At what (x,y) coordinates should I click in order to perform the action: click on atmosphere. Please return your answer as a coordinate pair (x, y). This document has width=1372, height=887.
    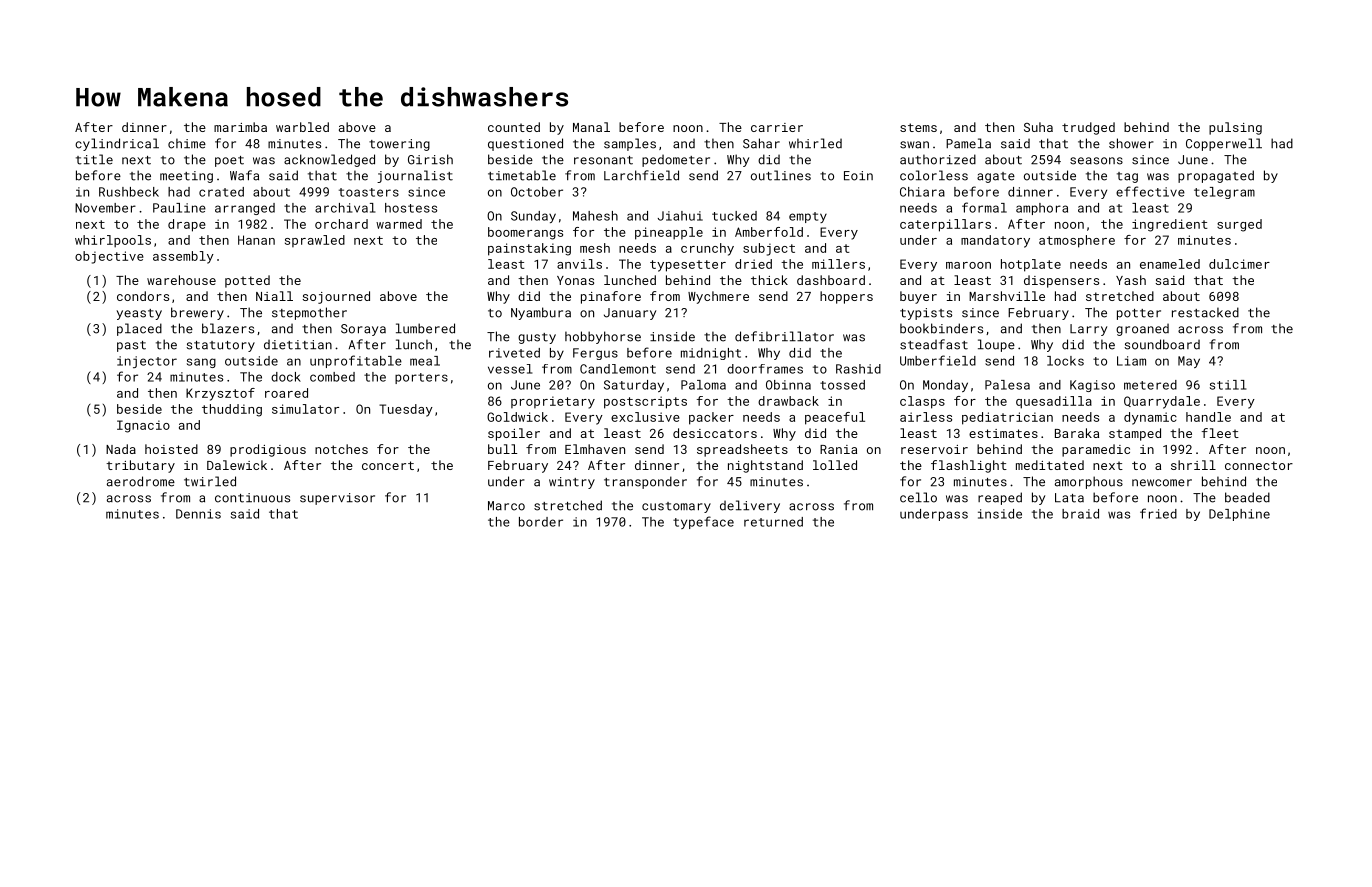
    Looking at the image, I should click on (1077, 241).
